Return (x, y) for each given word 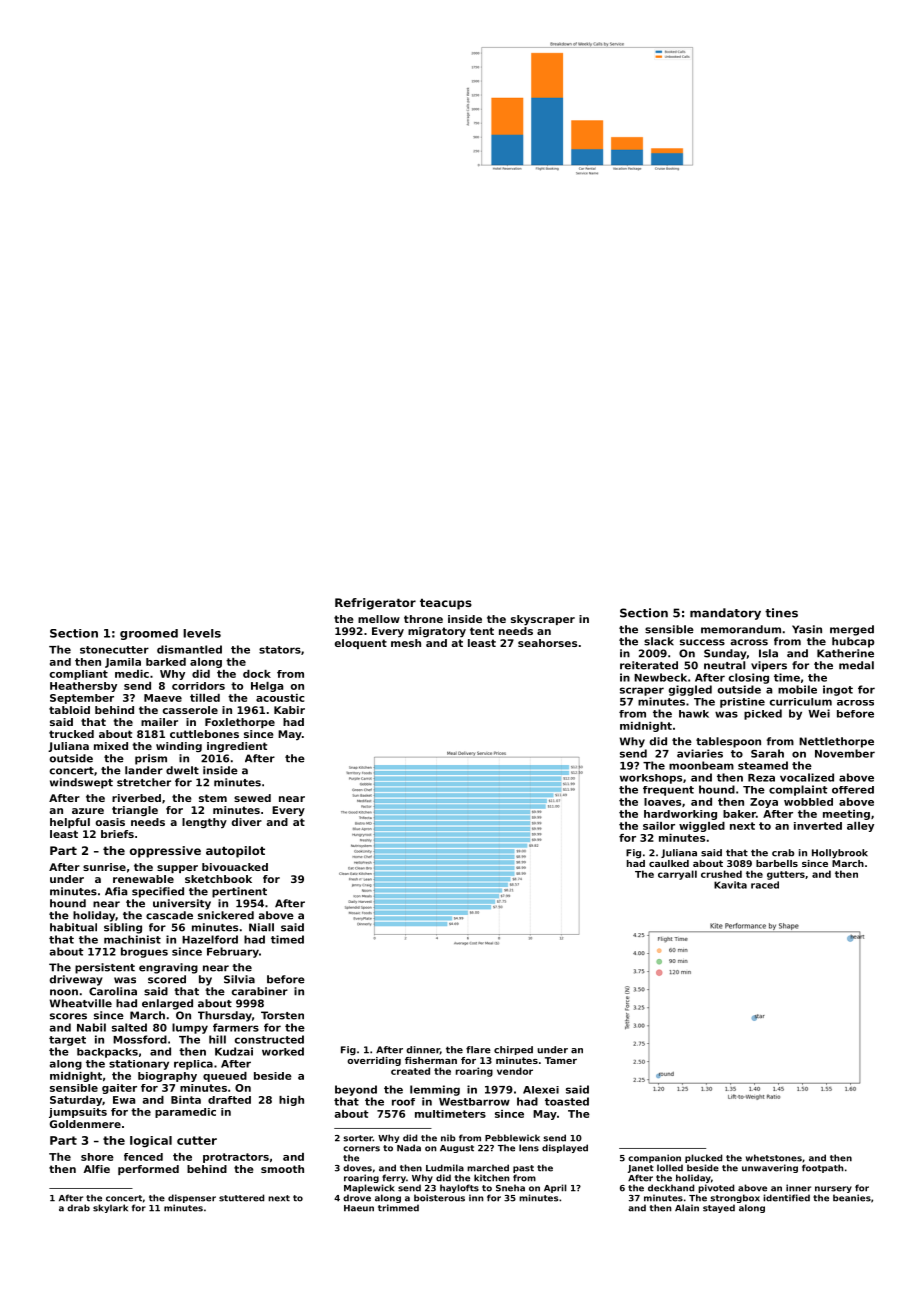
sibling (123, 928)
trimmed (398, 1208)
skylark (110, 1208)
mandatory (725, 614)
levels (202, 633)
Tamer (561, 1060)
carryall (677, 875)
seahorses (547, 643)
